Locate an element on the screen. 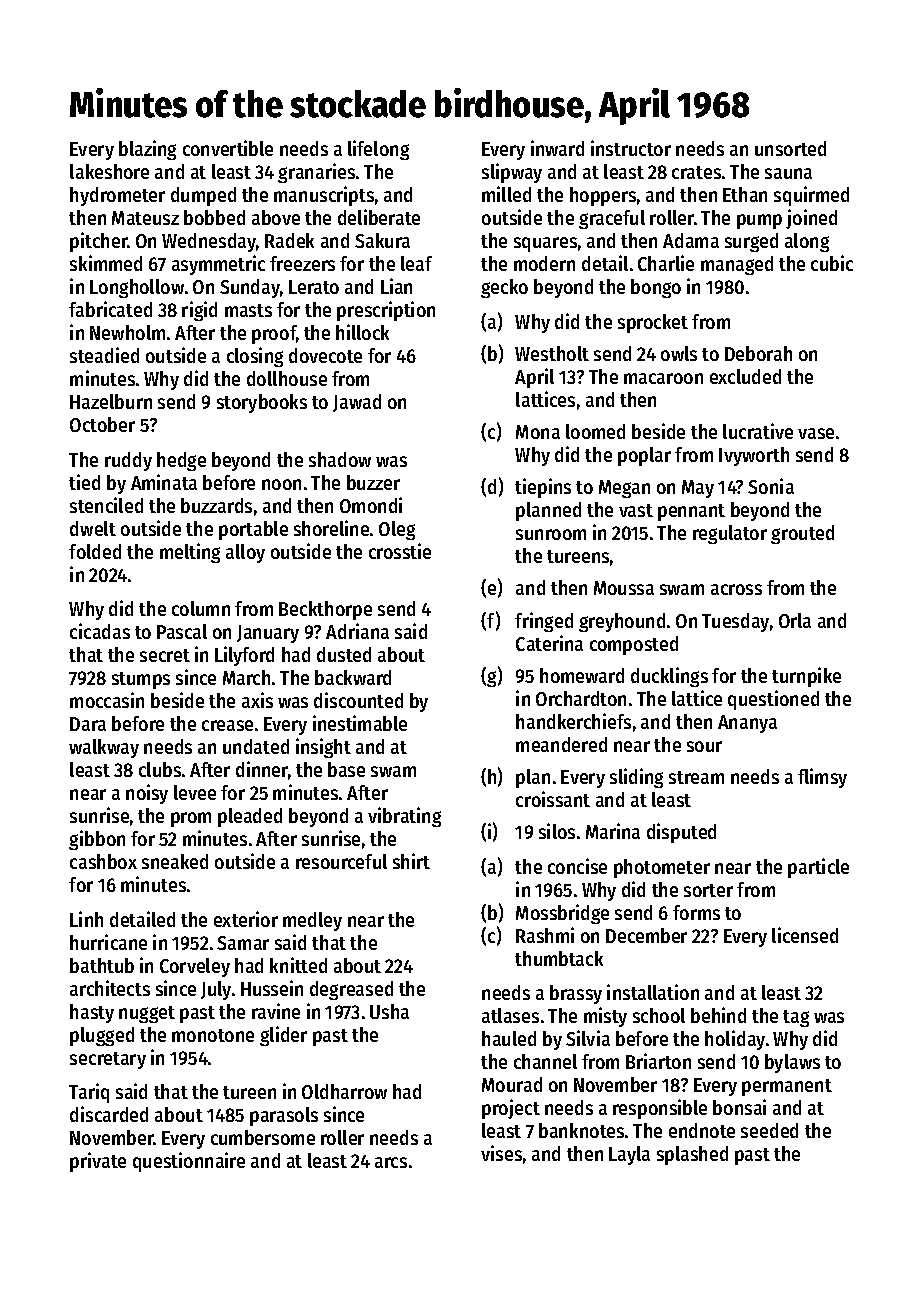 Image resolution: width=924 pixels, height=1311 pixels. arcs is located at coordinates (391, 1162).
